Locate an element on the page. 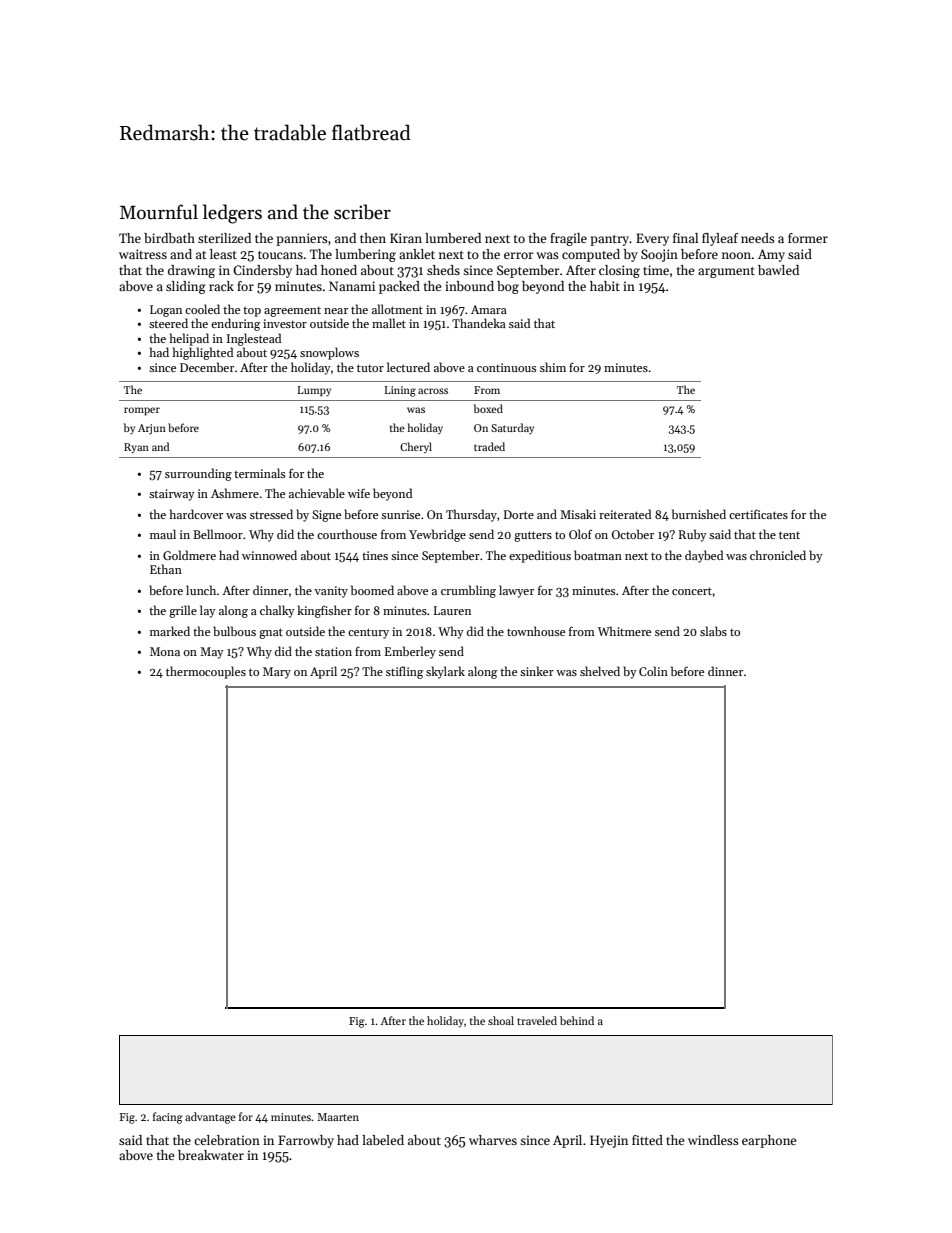  Colin is located at coordinates (653, 671).
